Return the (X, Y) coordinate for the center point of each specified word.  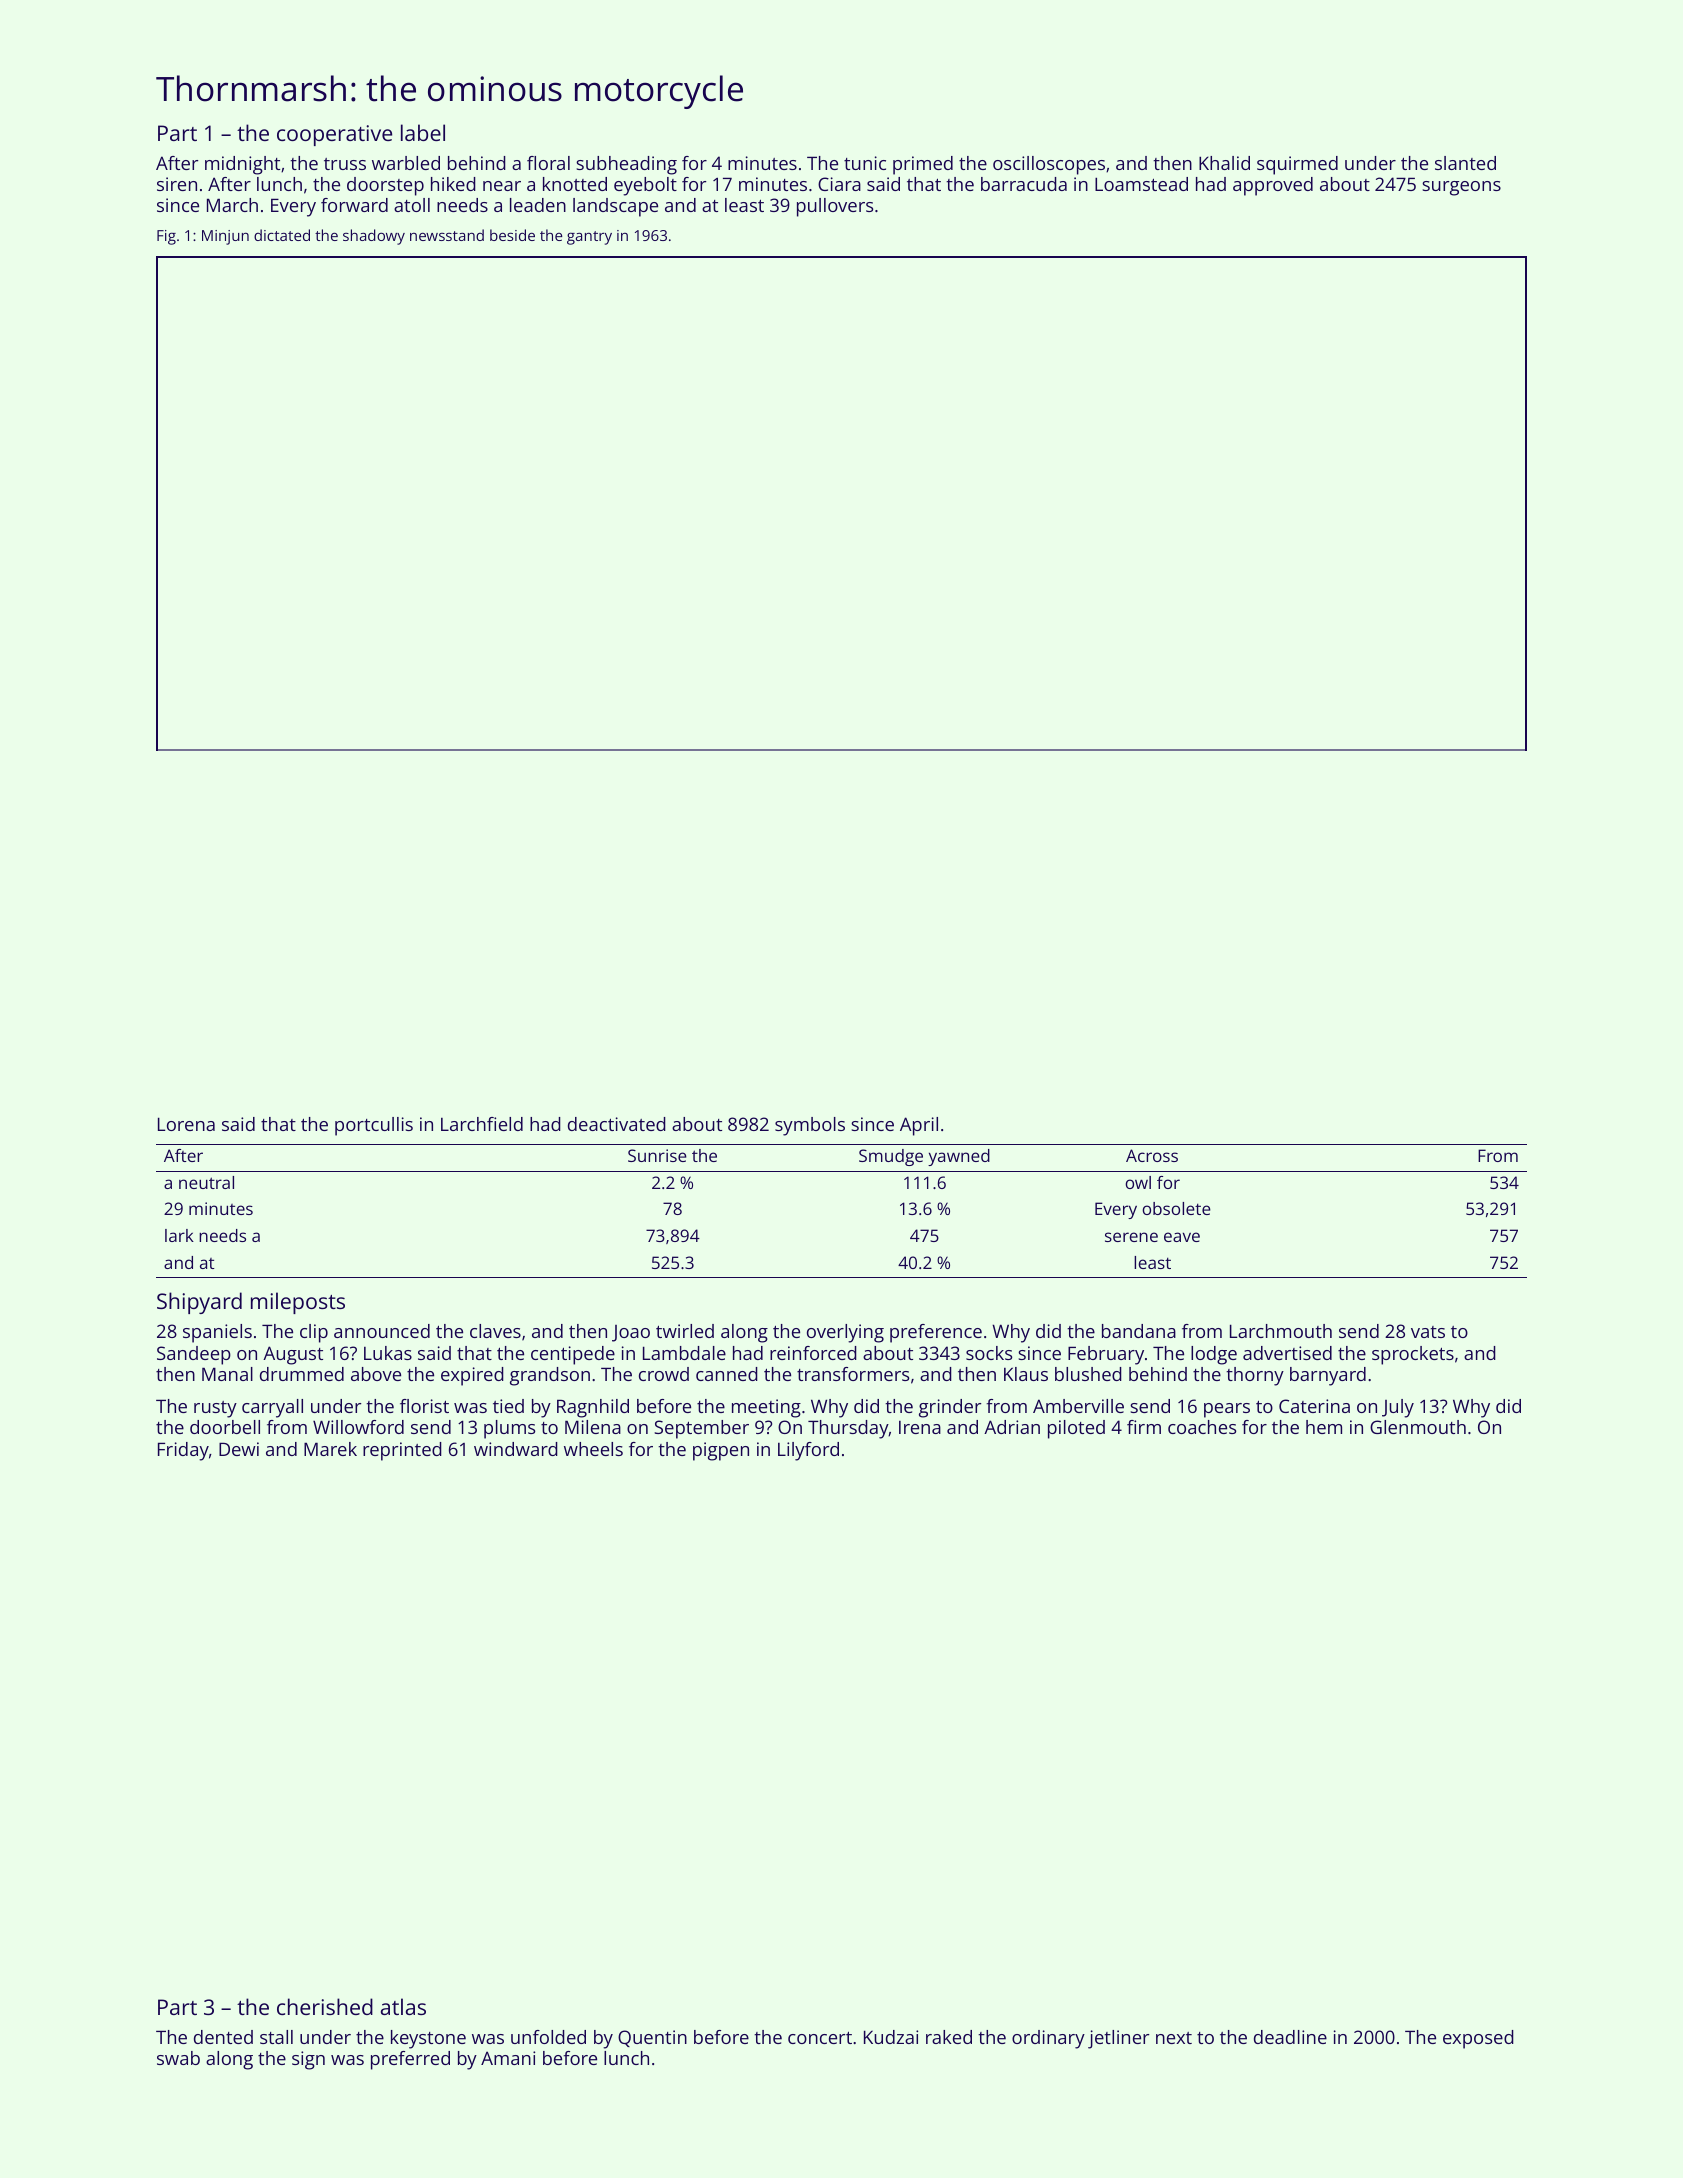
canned (727, 1374)
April (919, 1126)
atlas (403, 2006)
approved (1273, 186)
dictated (282, 235)
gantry (589, 238)
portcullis (374, 1126)
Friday (183, 1451)
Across (1152, 1155)
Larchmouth (1281, 1331)
